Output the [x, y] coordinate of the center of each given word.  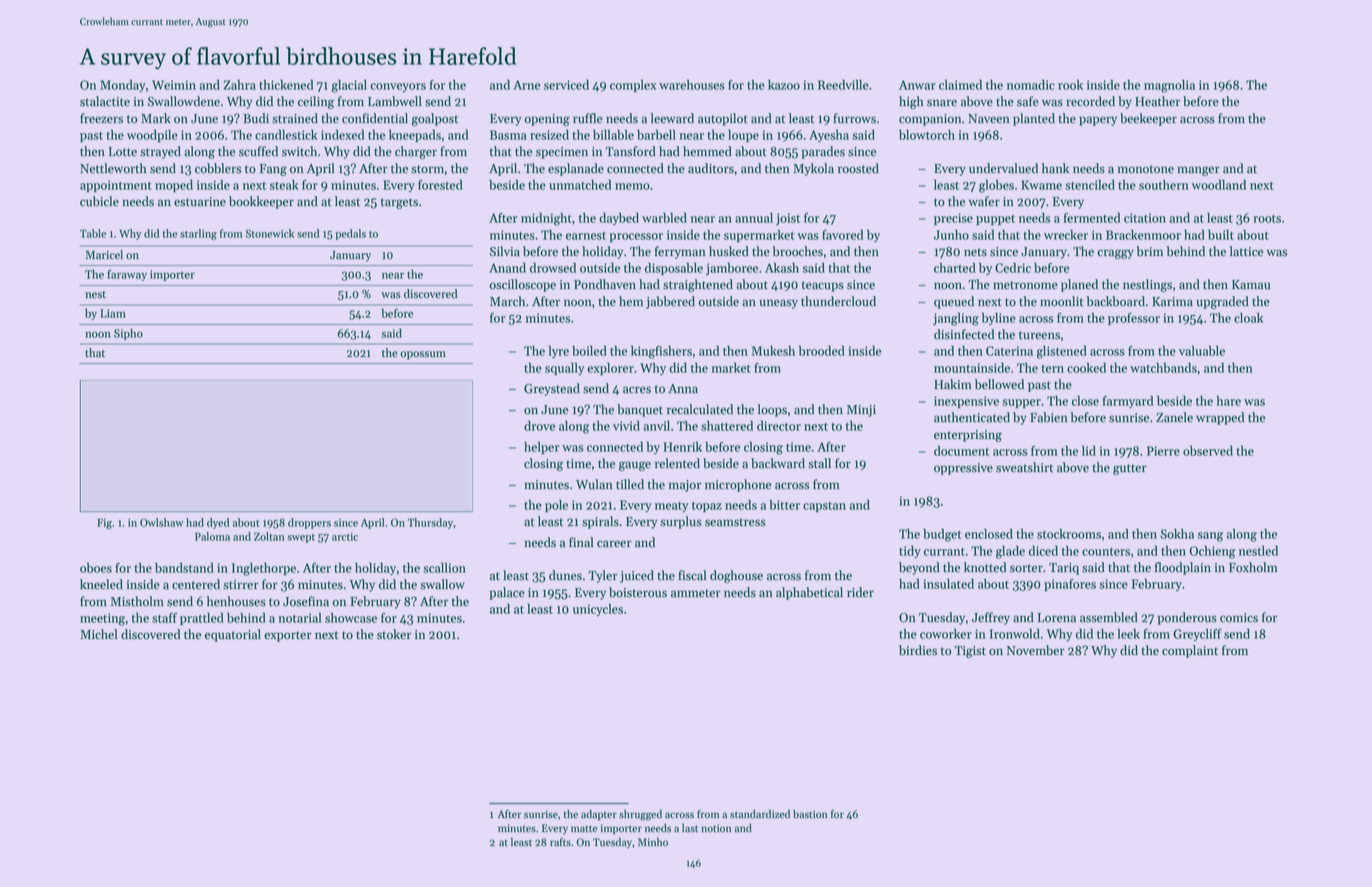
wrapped [1220, 418]
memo [632, 186]
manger [1198, 171]
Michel [98, 634]
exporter [288, 636]
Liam [113, 313]
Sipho [128, 334]
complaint [1190, 651]
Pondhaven [605, 284]
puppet [995, 220]
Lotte [123, 152]
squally [565, 368]
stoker [394, 634]
